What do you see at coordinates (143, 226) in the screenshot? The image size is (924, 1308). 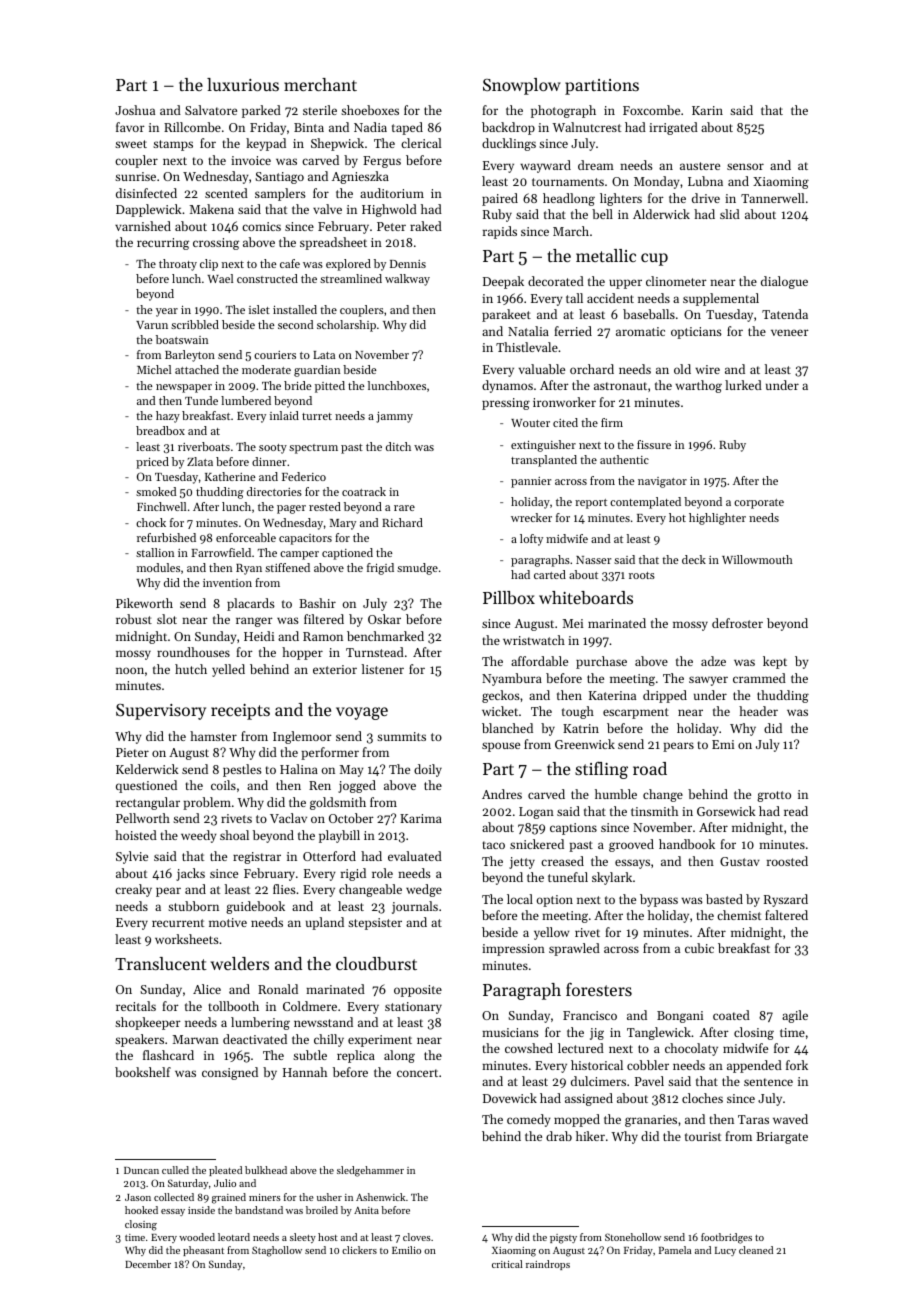 I see `varnished` at bounding box center [143, 226].
